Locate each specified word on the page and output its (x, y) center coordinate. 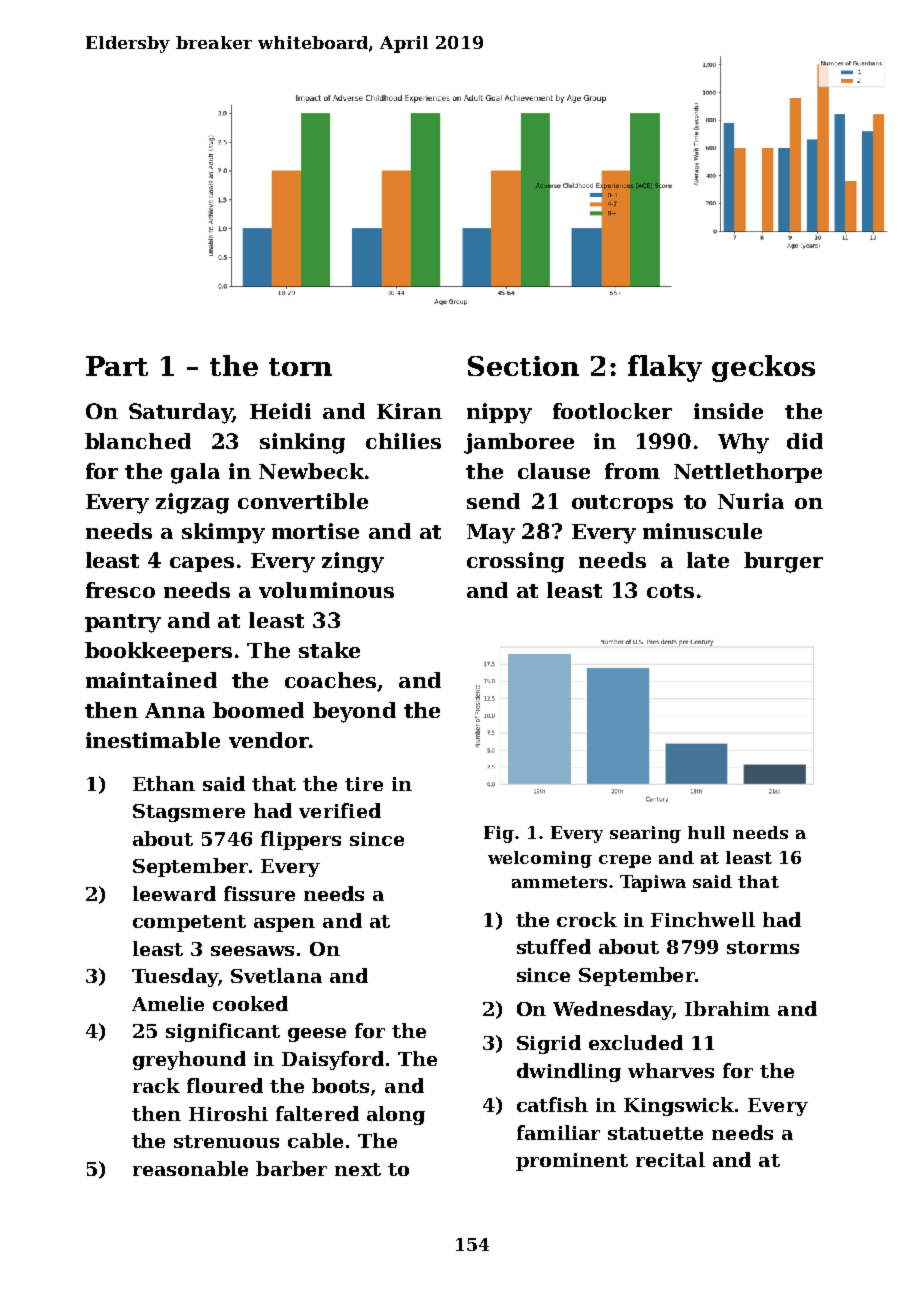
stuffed (554, 946)
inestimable (153, 740)
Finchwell (703, 919)
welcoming (540, 859)
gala (195, 473)
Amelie (168, 1003)
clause (554, 471)
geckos (763, 368)
